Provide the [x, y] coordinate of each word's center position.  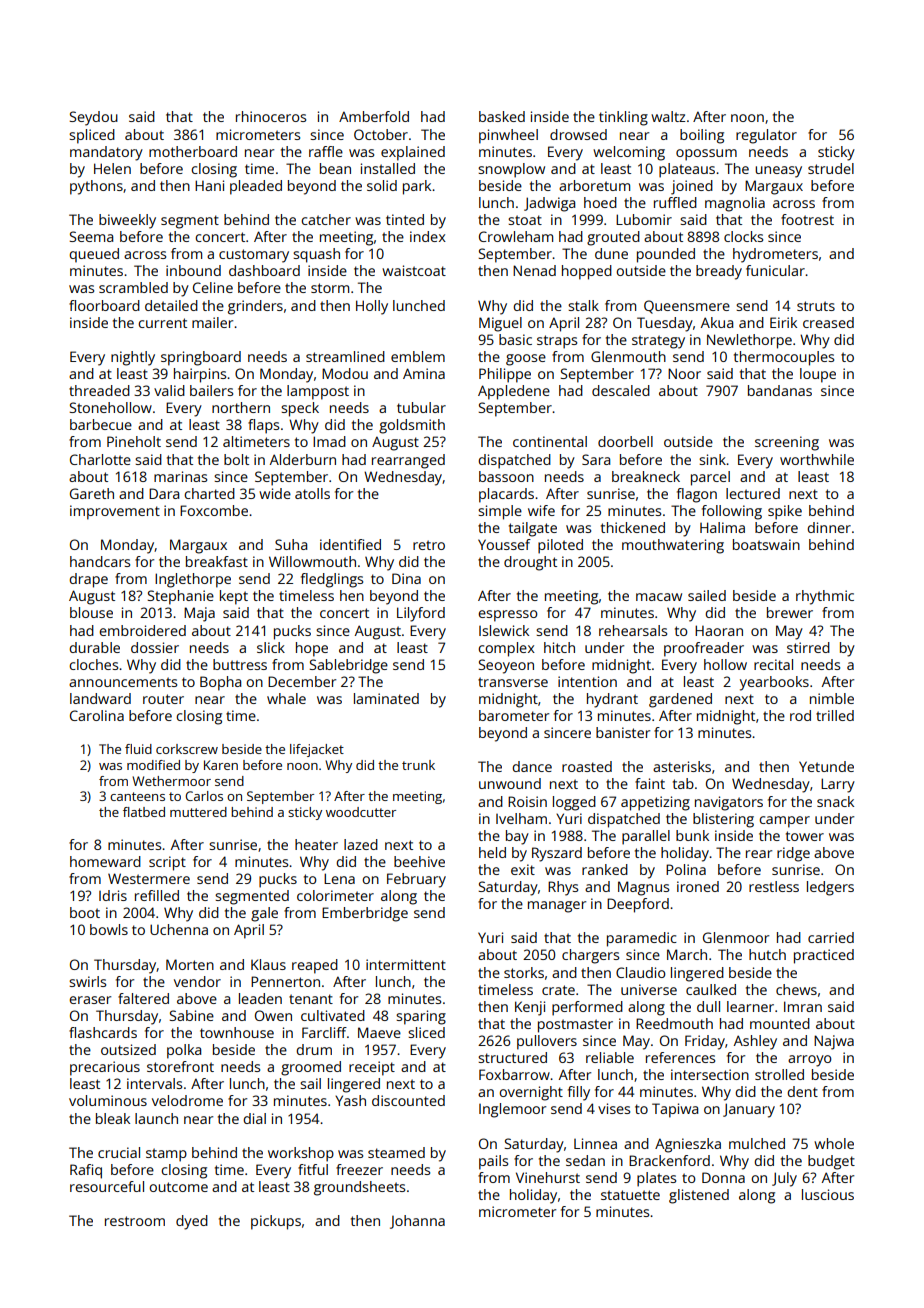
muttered [198, 812]
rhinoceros [271, 116]
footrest [807, 219]
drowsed [578, 134]
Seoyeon [506, 666]
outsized [128, 1049]
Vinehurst [548, 1177]
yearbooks [774, 683]
